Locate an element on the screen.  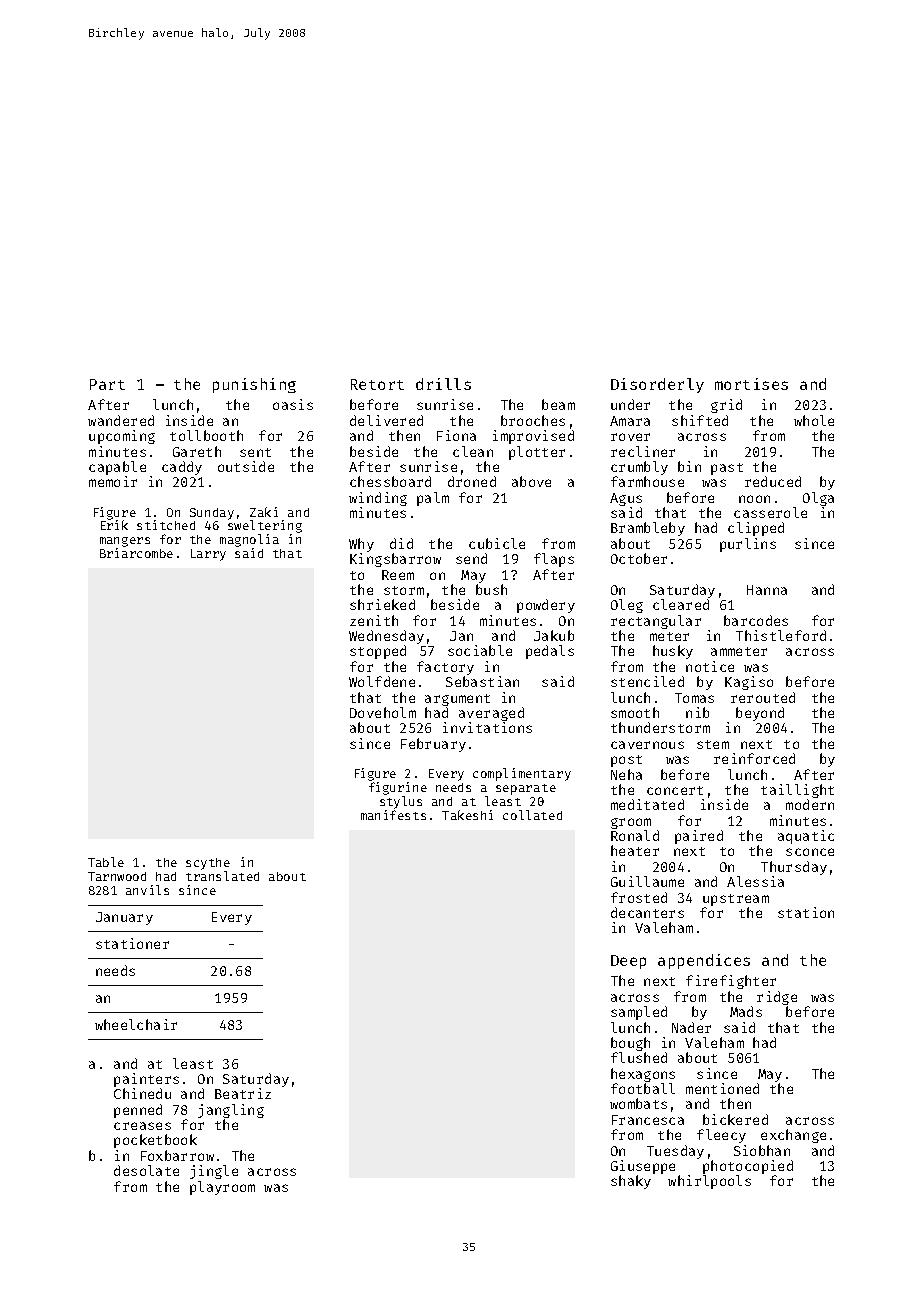
punishing is located at coordinates (254, 385).
